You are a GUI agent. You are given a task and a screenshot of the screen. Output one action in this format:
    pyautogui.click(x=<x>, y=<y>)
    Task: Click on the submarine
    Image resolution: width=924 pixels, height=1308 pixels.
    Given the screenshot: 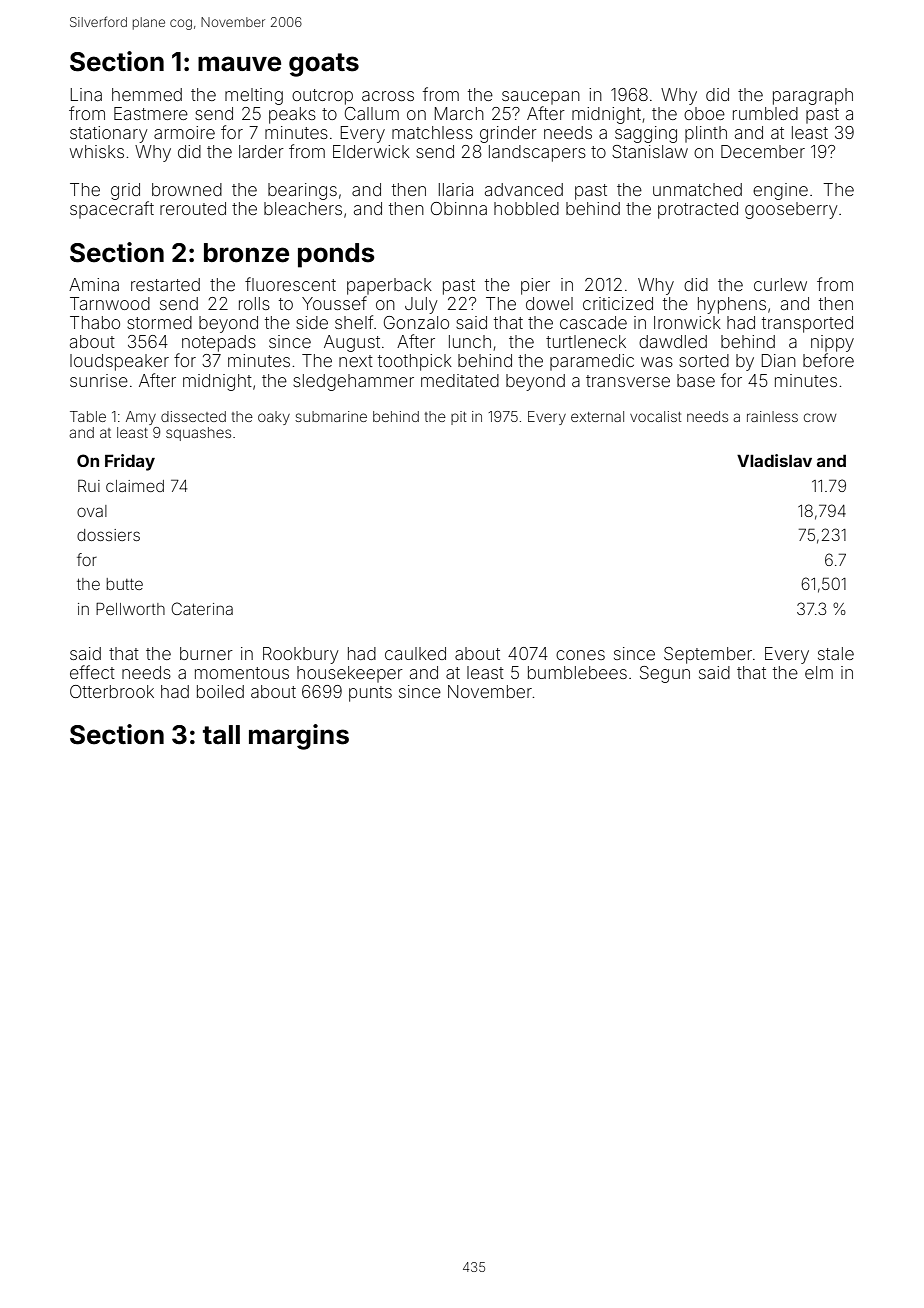 What is the action you would take?
    pyautogui.click(x=331, y=416)
